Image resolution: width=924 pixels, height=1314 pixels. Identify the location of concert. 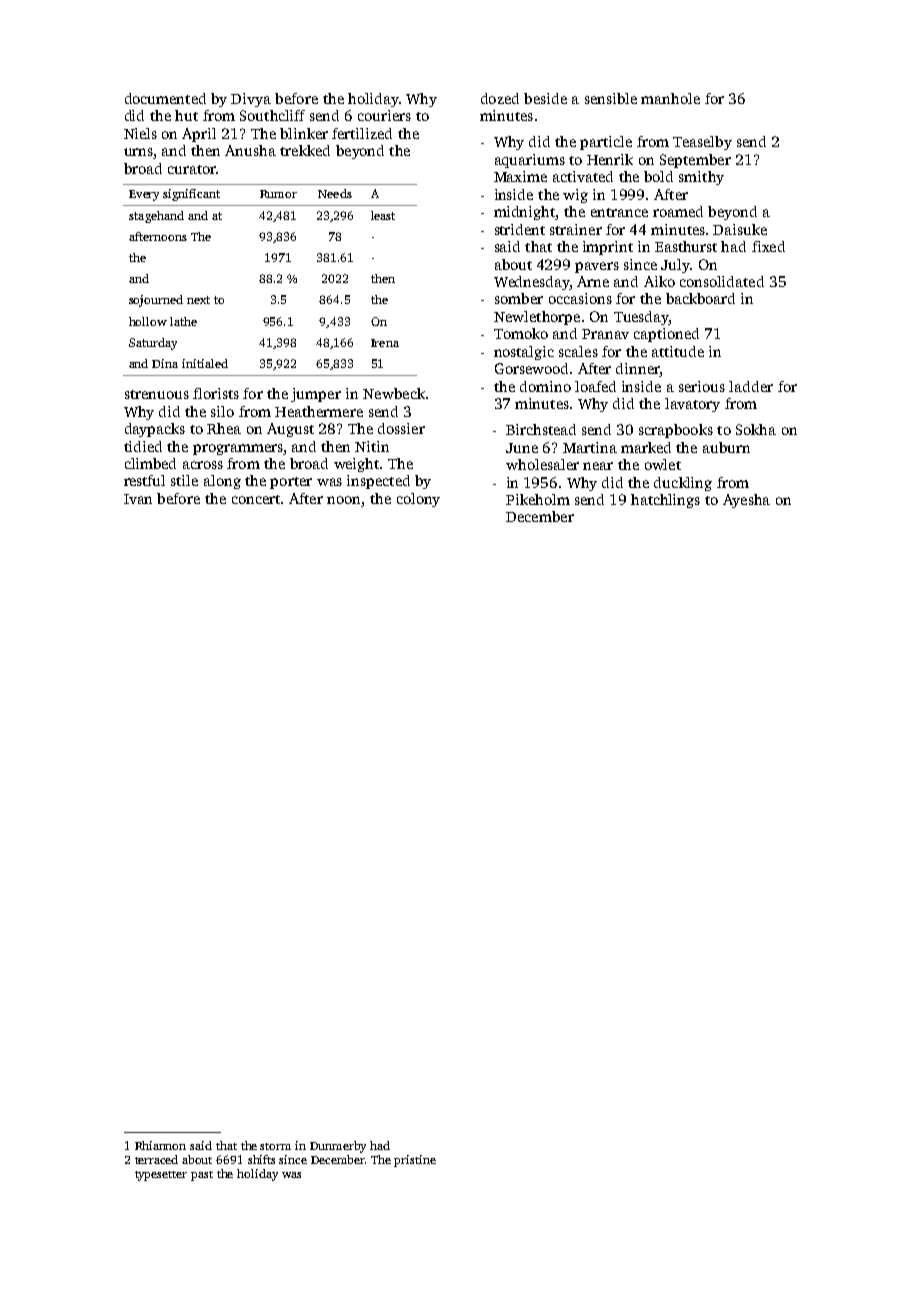
(256, 499).
